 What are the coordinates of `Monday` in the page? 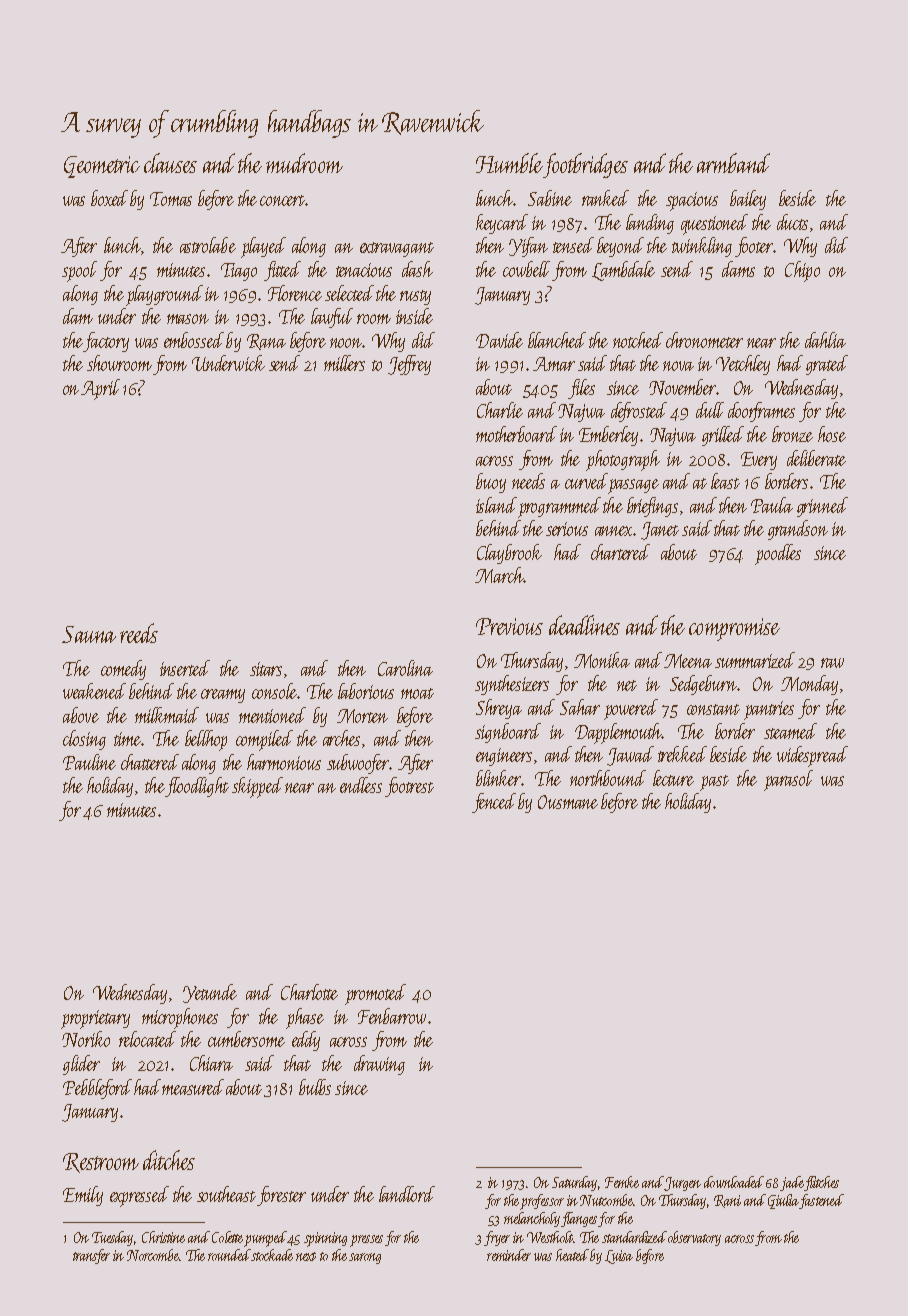 It's located at (809, 685).
